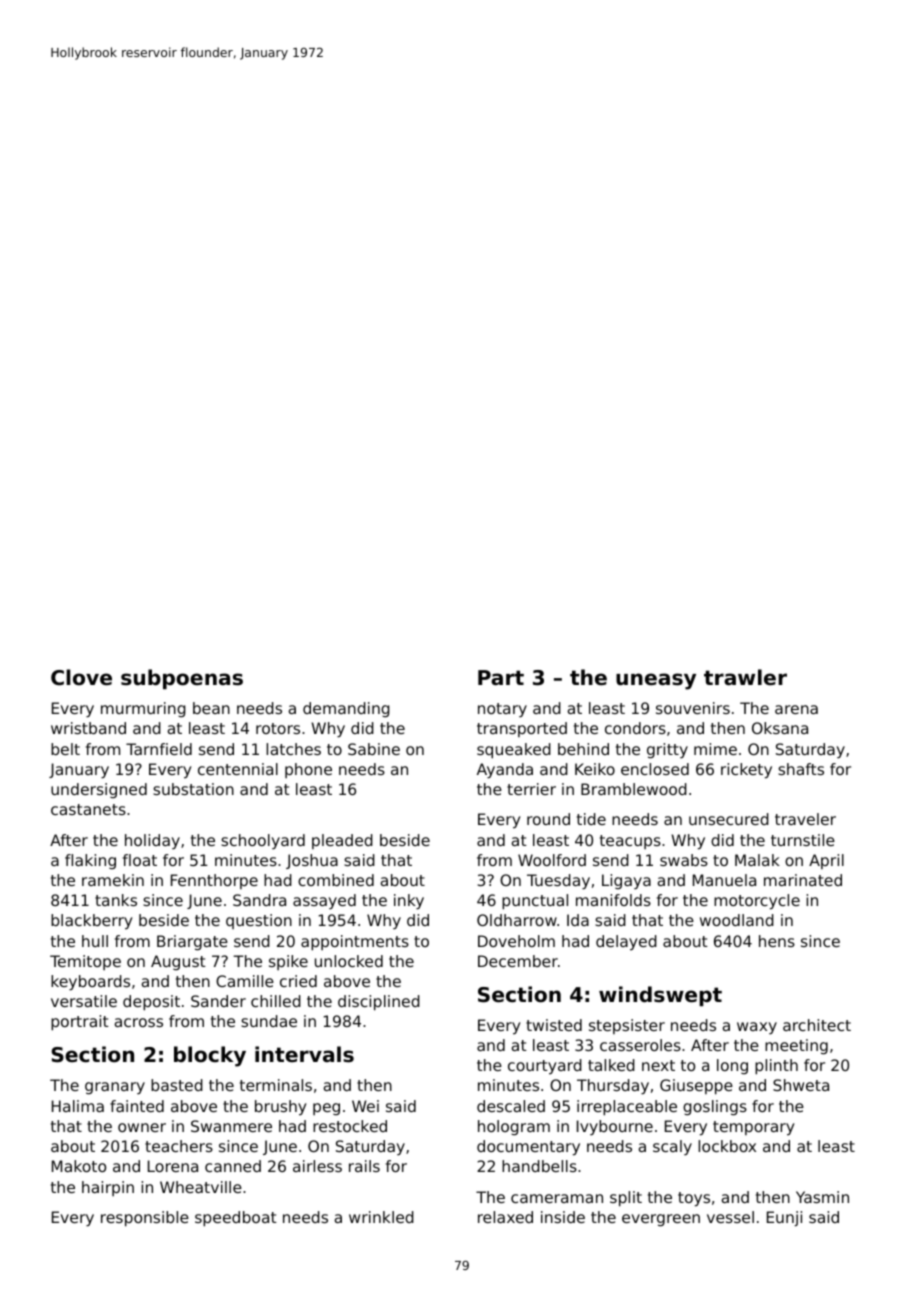 This page has height=1316, width=908. Describe the element at coordinates (563, 1217) in the page. I see `inside` at that location.
